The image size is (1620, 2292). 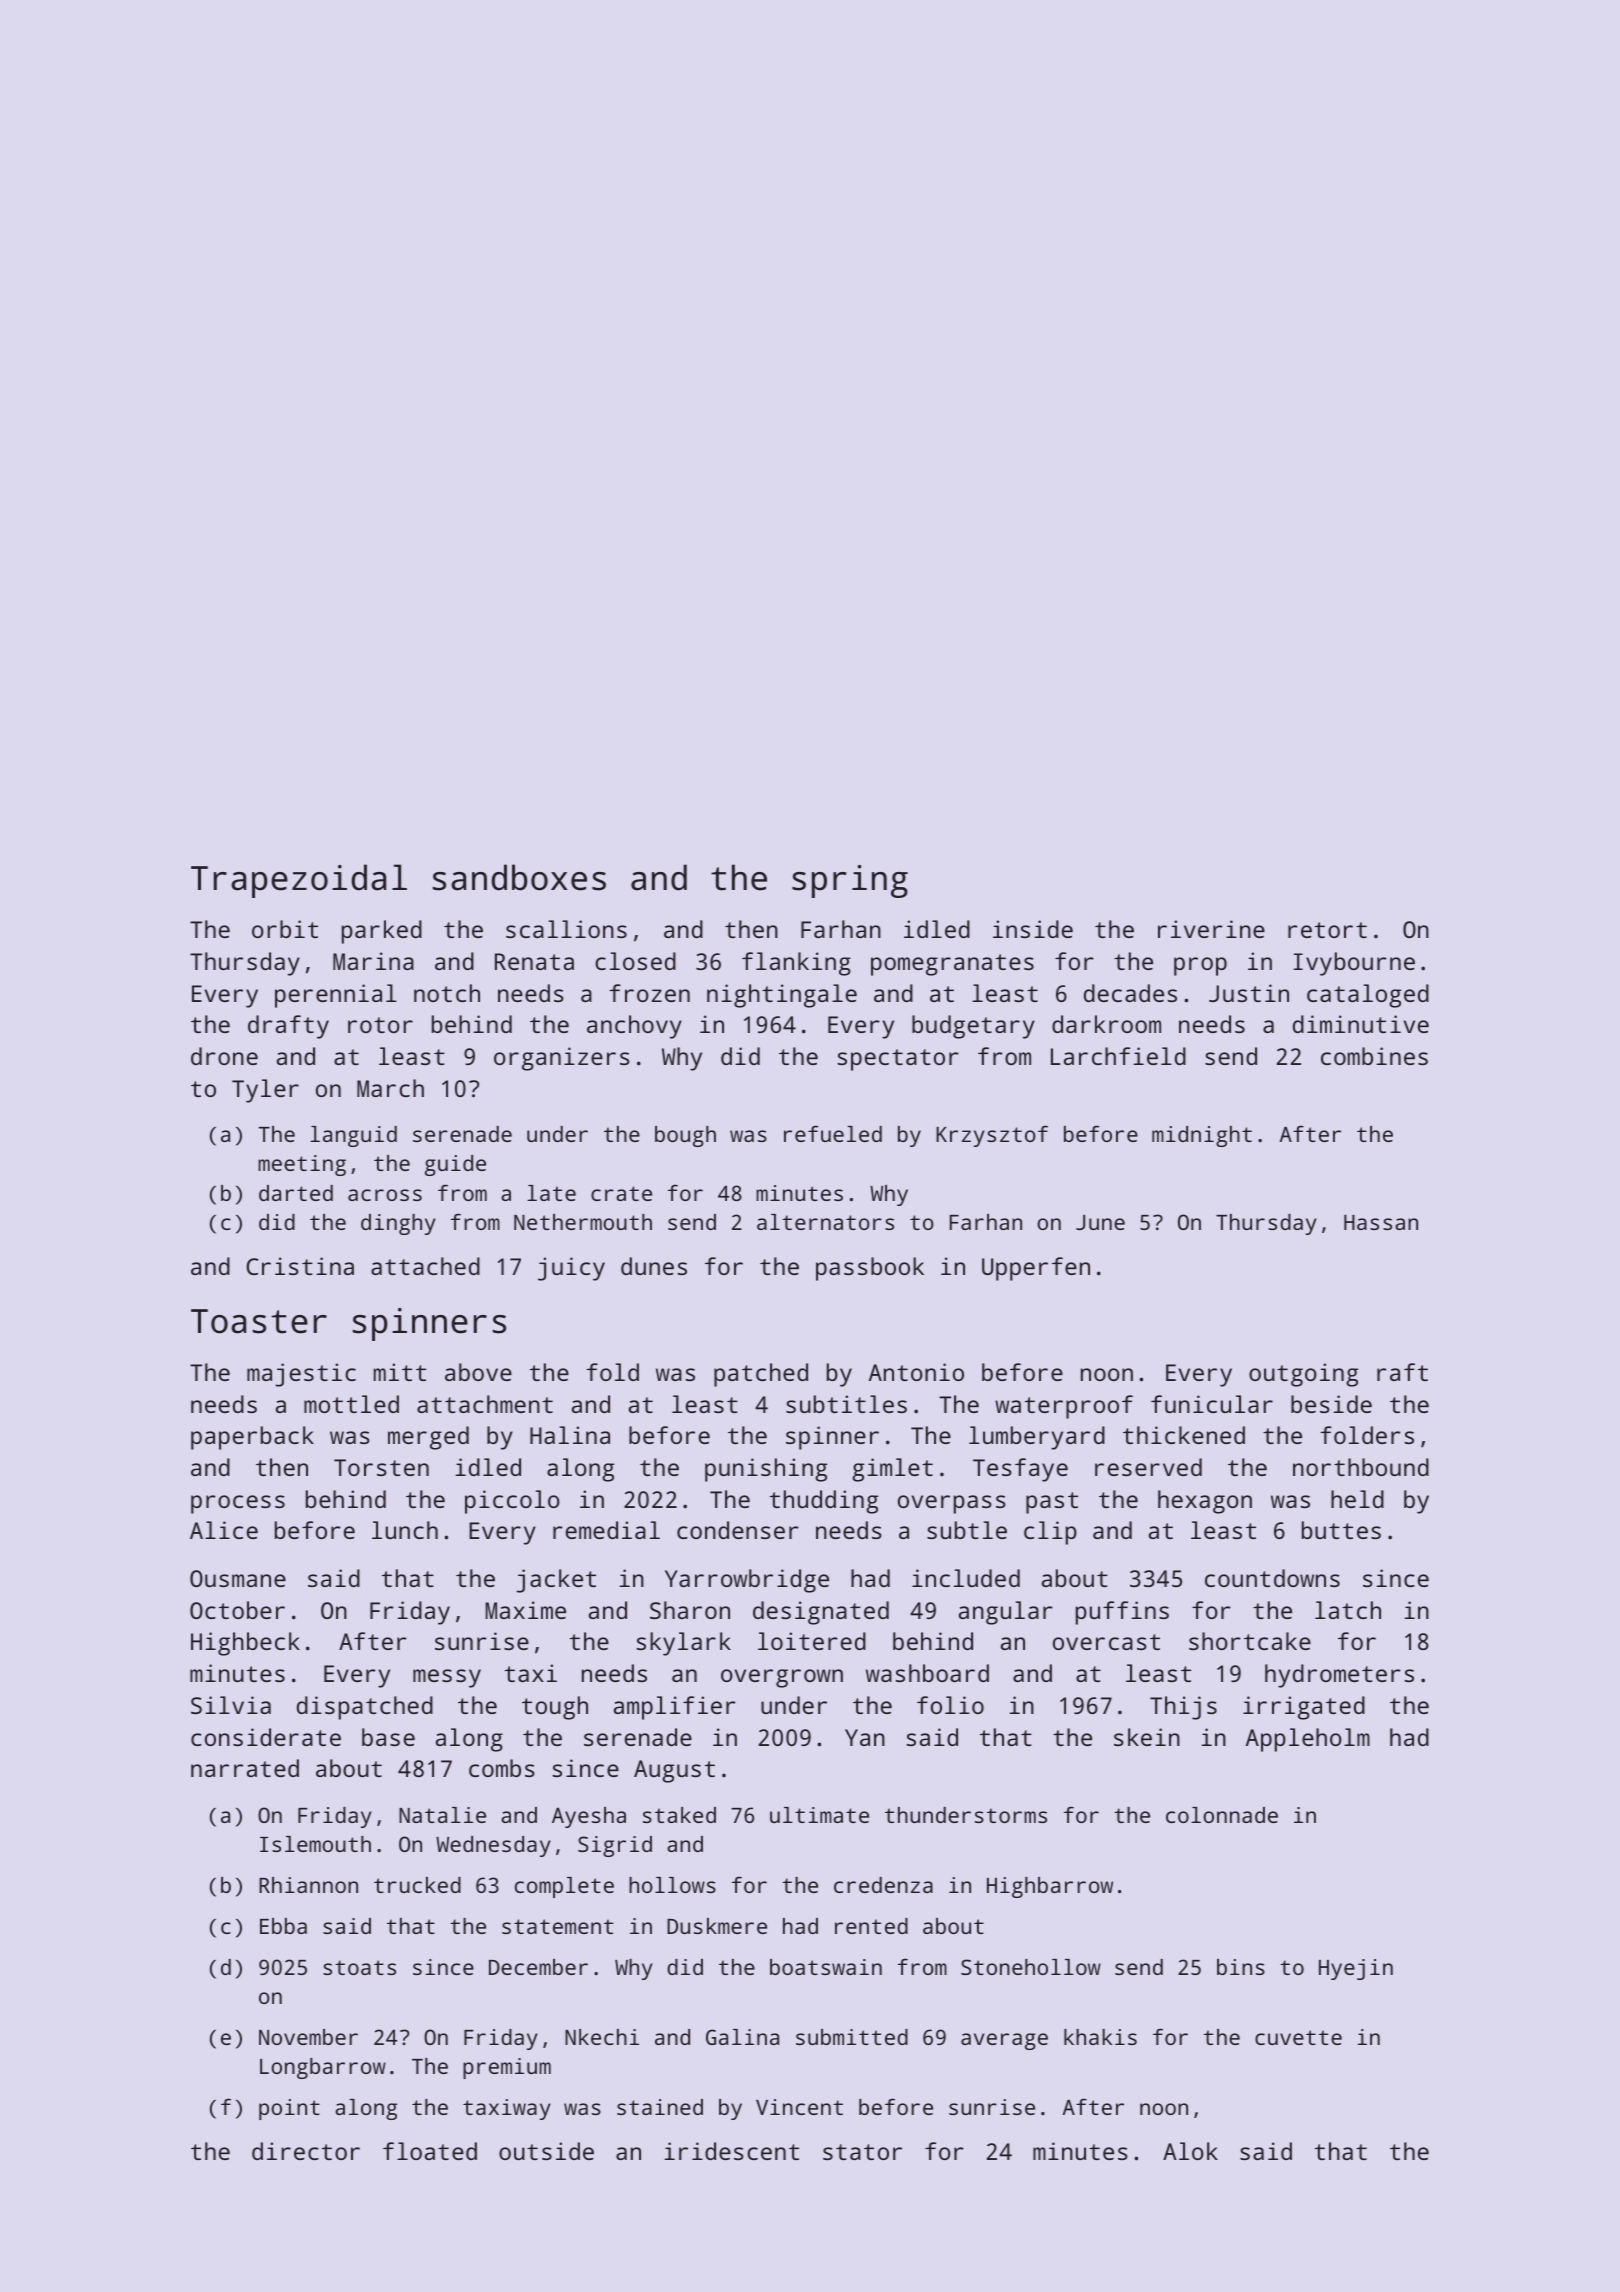 What do you see at coordinates (1327, 930) in the page?
I see `retort` at bounding box center [1327, 930].
